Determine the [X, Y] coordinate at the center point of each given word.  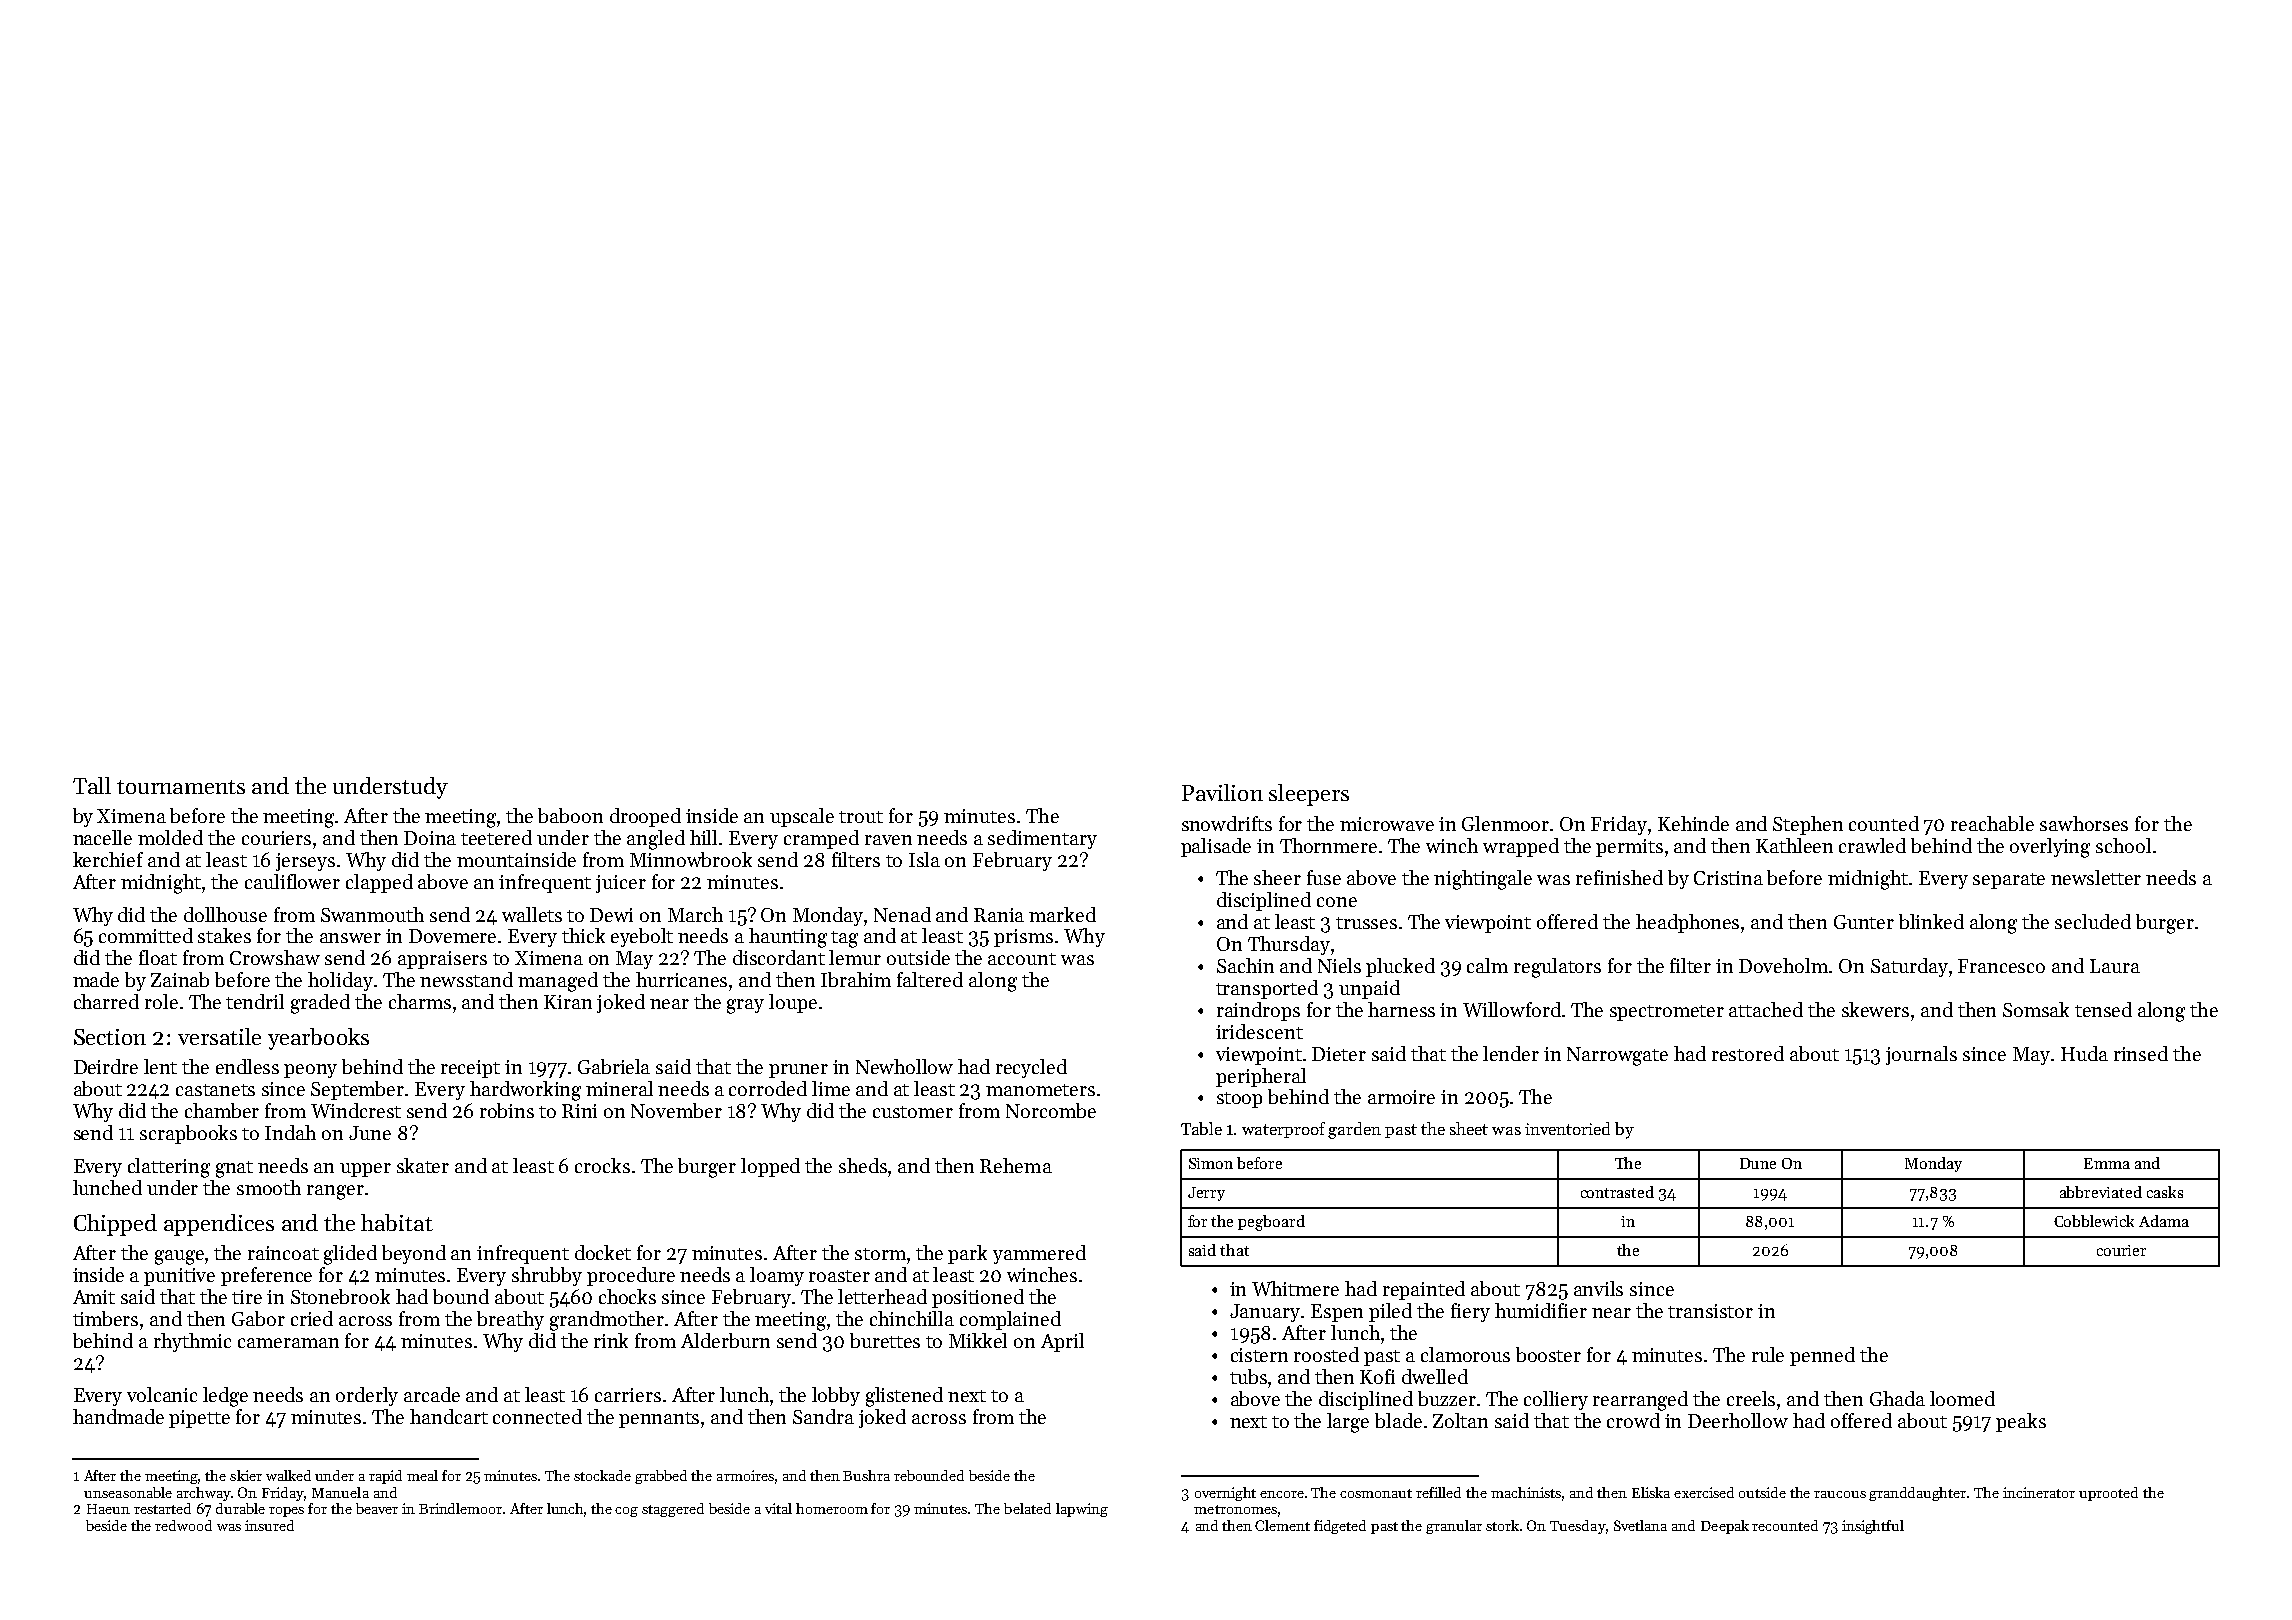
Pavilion [1222, 792]
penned [1822, 1356]
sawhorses [2084, 823]
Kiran [568, 1002]
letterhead [882, 1296]
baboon [570, 815]
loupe [793, 1003]
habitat [397, 1222]
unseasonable [128, 1492]
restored [1748, 1053]
